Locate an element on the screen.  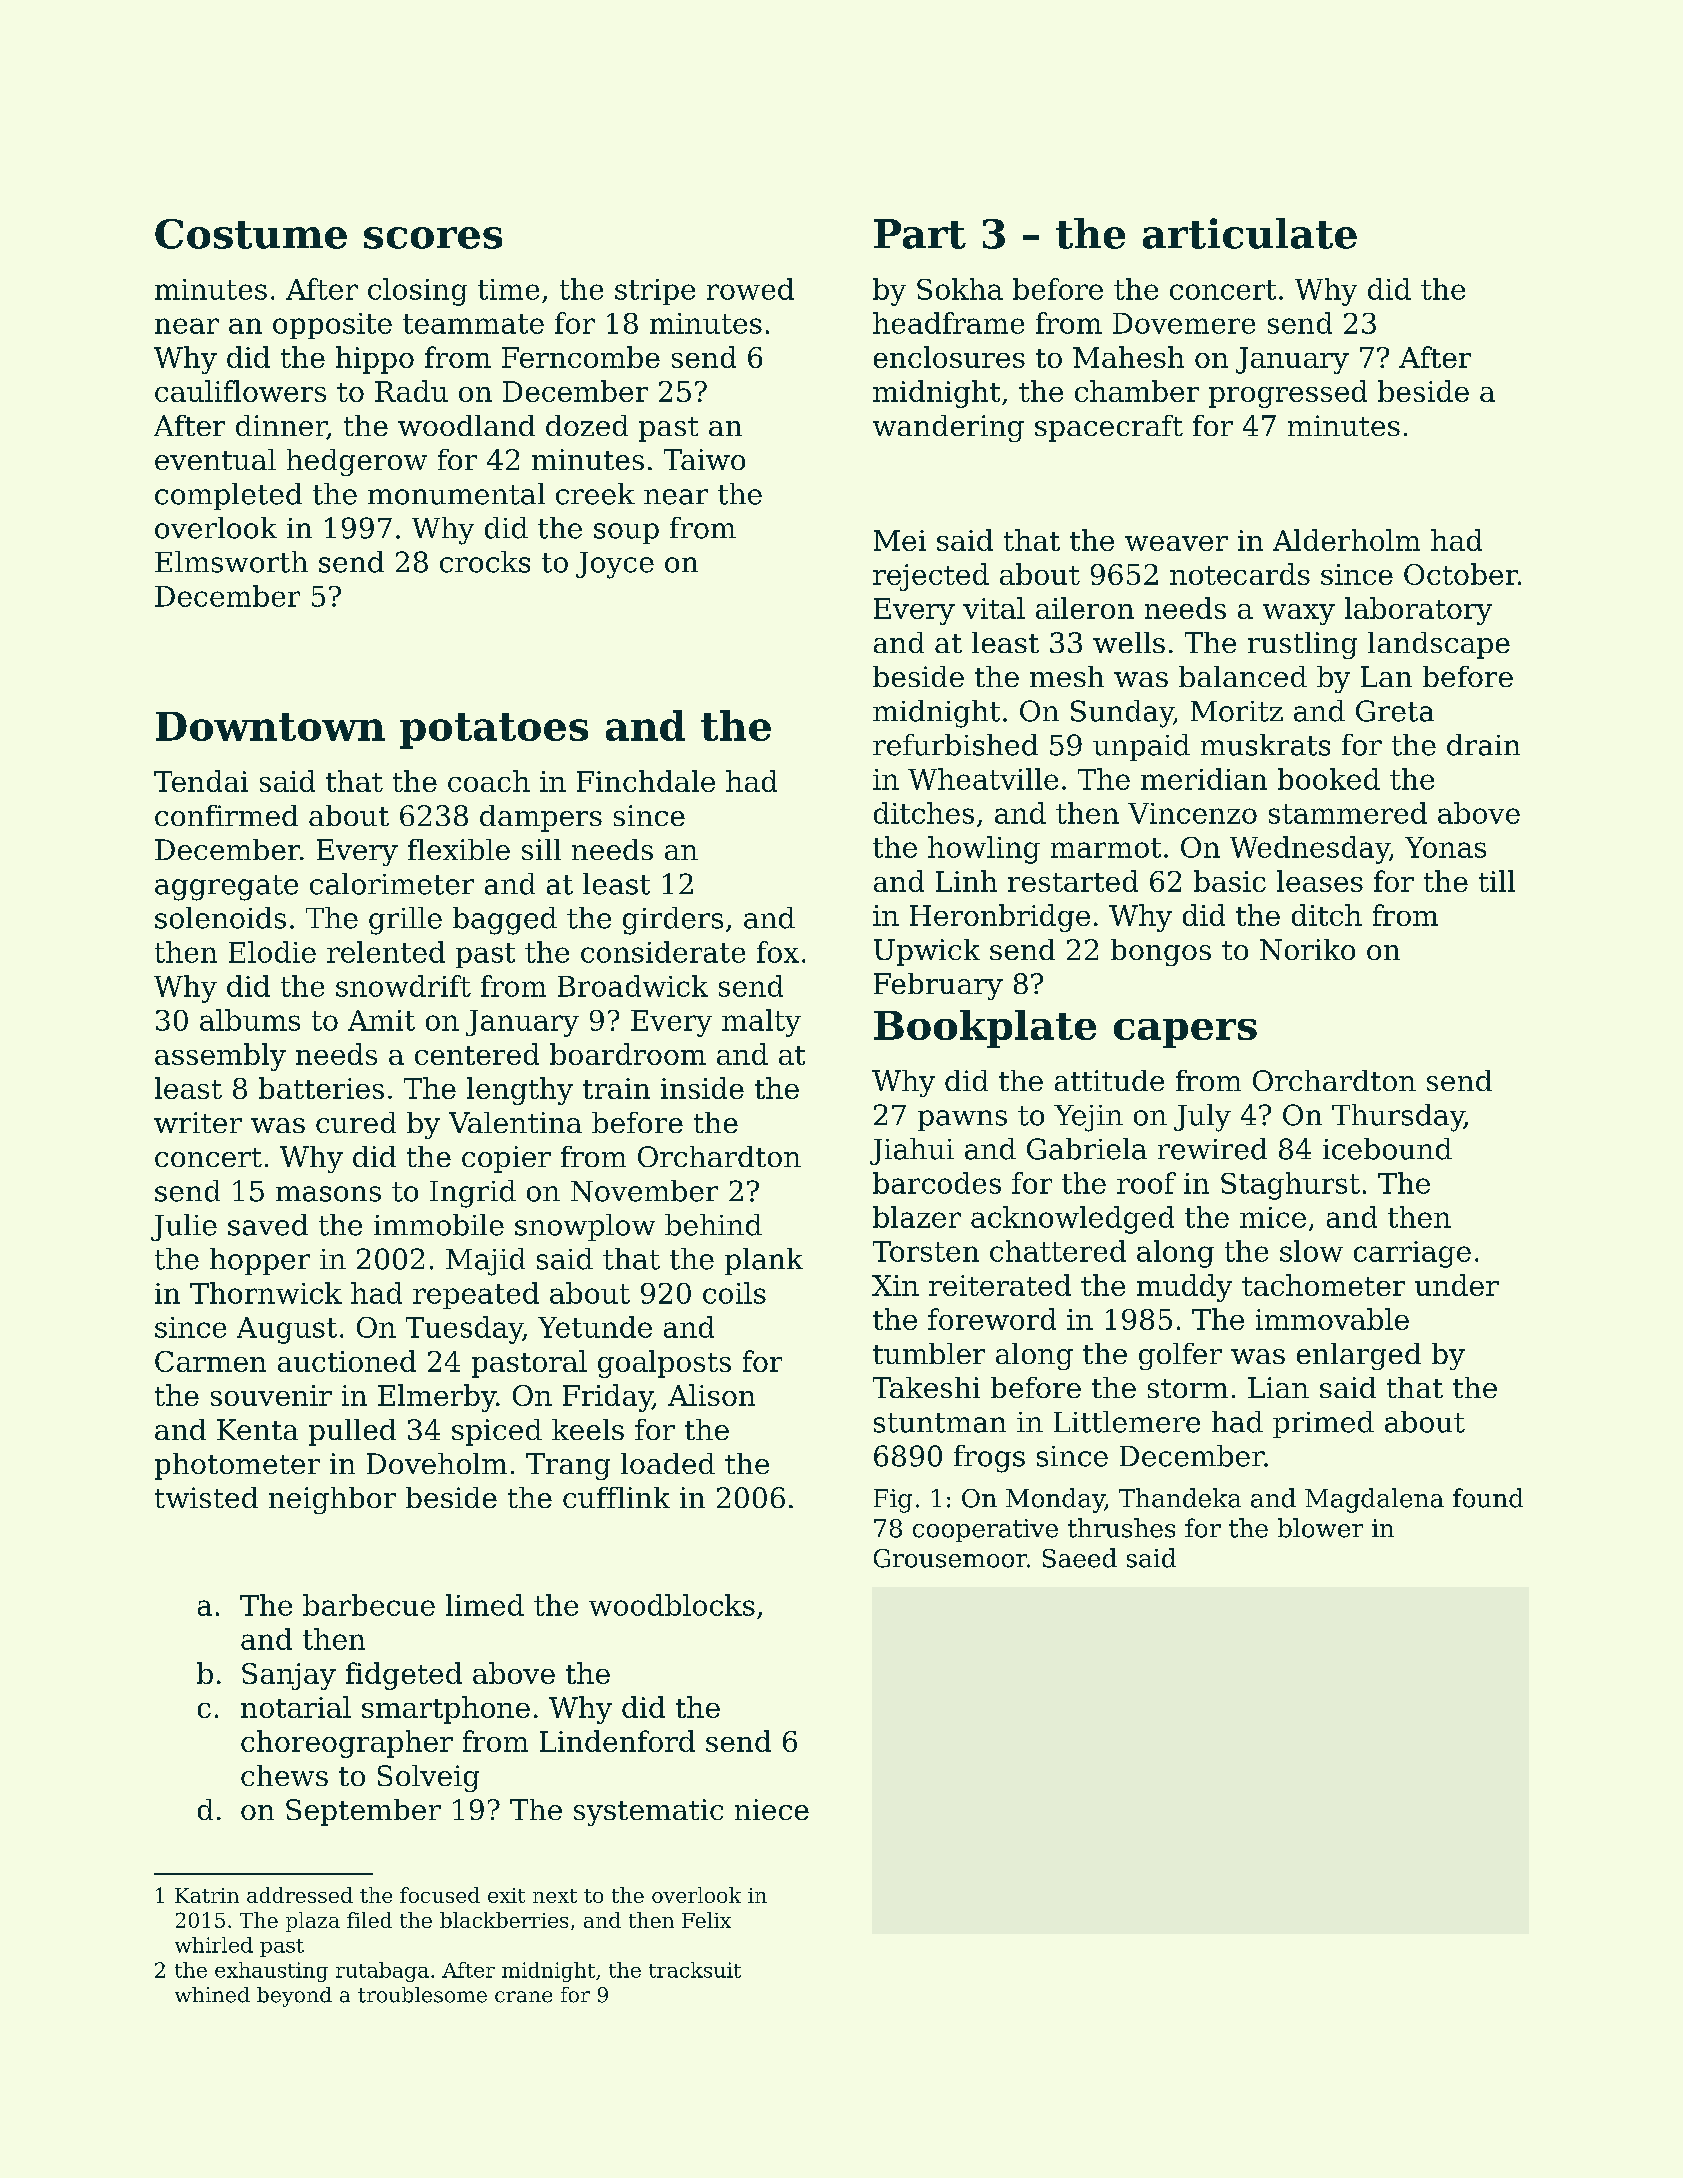
under is located at coordinates (1457, 1285).
